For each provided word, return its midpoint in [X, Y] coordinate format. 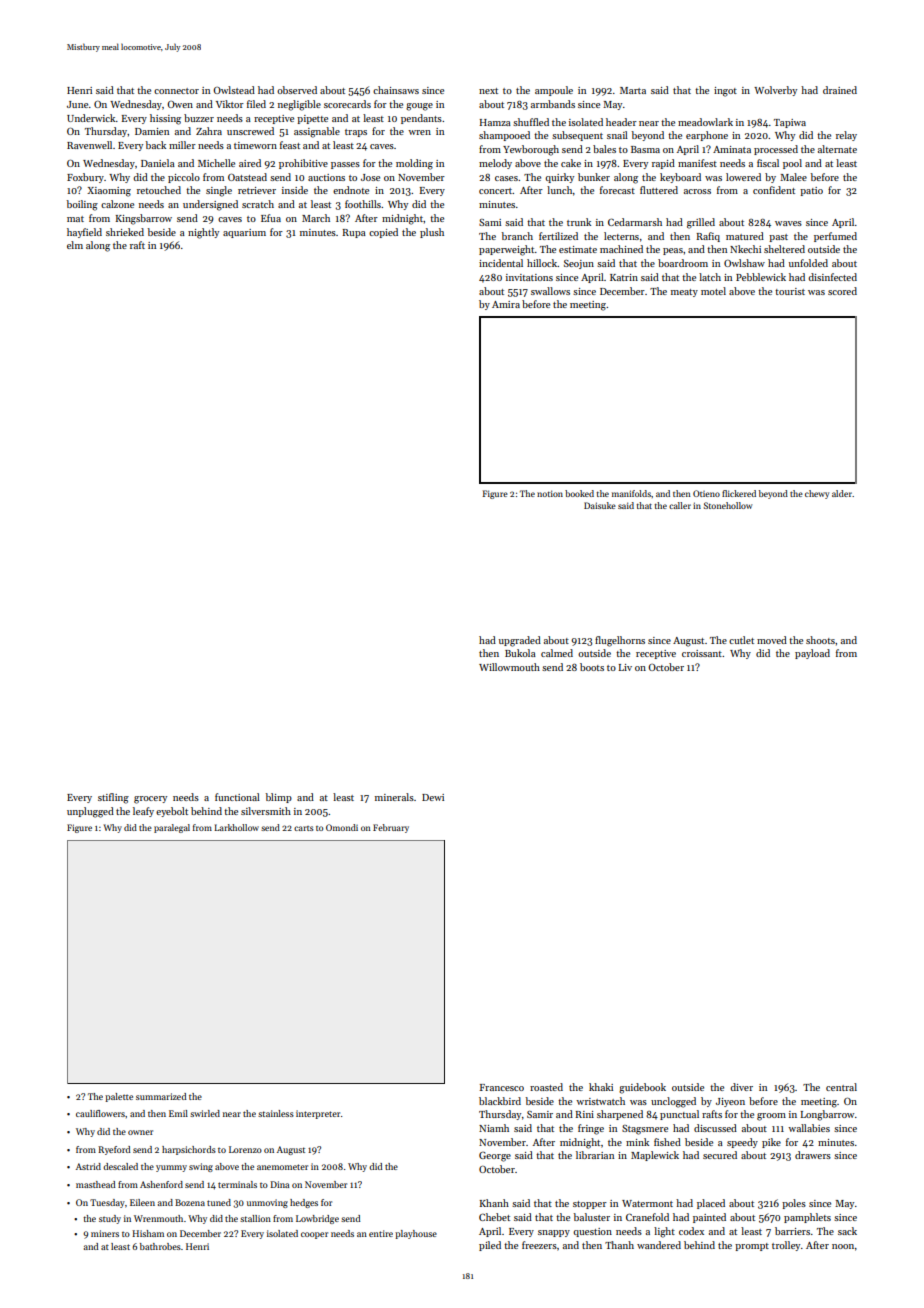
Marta [633, 90]
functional [237, 797]
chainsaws [396, 90]
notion [550, 493]
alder [842, 493]
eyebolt [172, 812]
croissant [702, 653]
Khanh [494, 1203]
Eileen [142, 1202]
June [77, 104]
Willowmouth [509, 667]
